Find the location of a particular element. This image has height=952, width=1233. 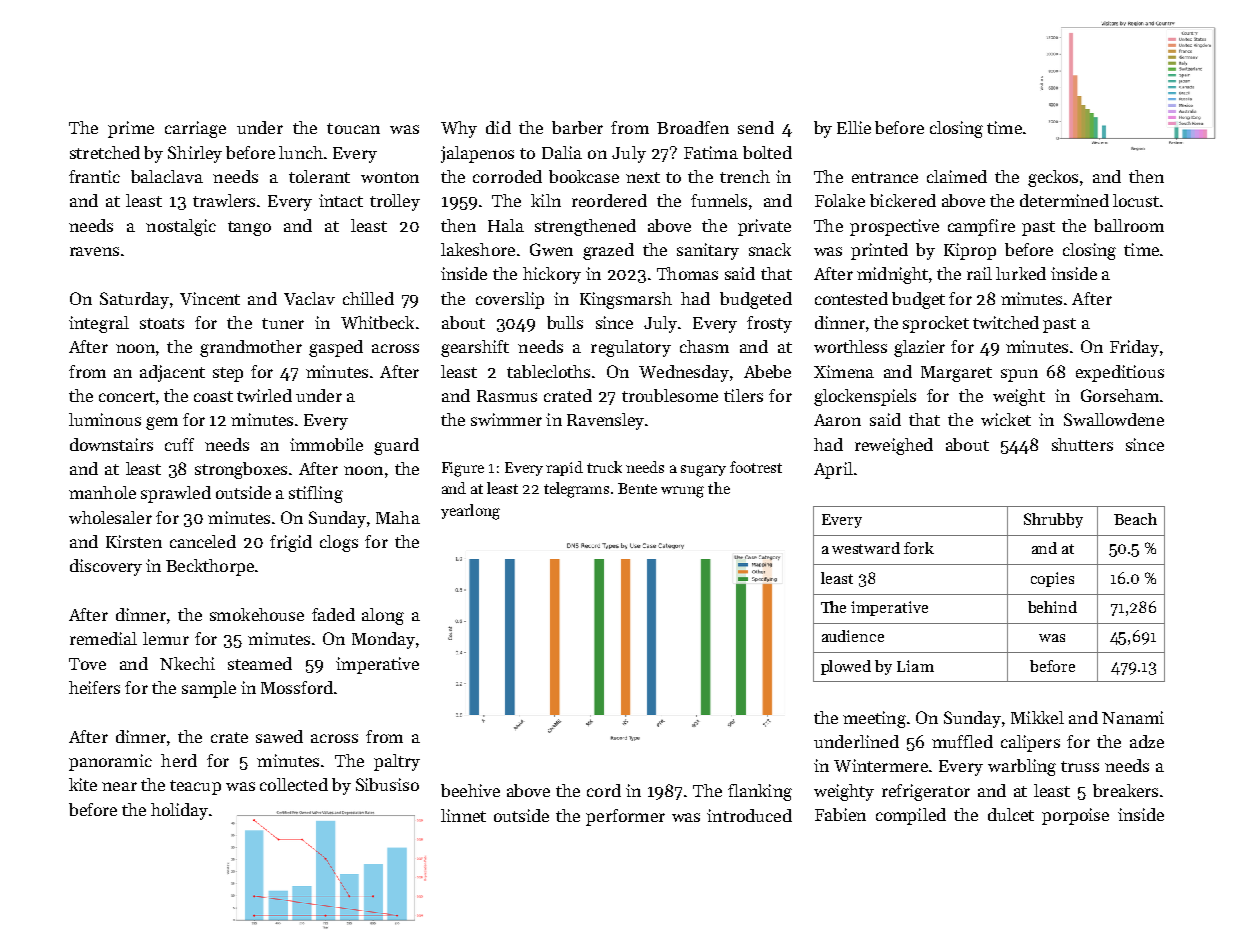

send is located at coordinates (756, 127).
